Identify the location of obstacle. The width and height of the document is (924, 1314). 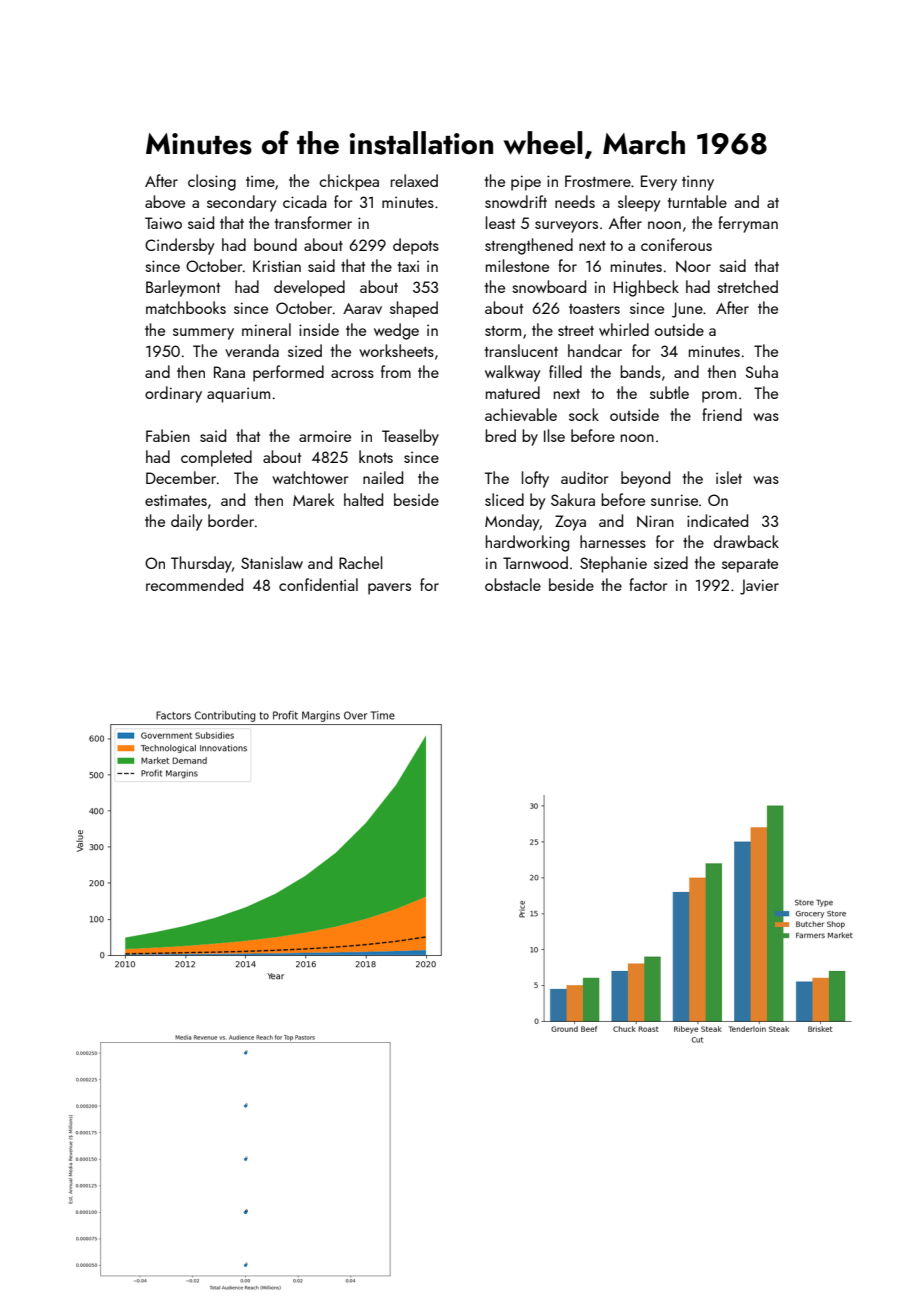
(513, 584).
